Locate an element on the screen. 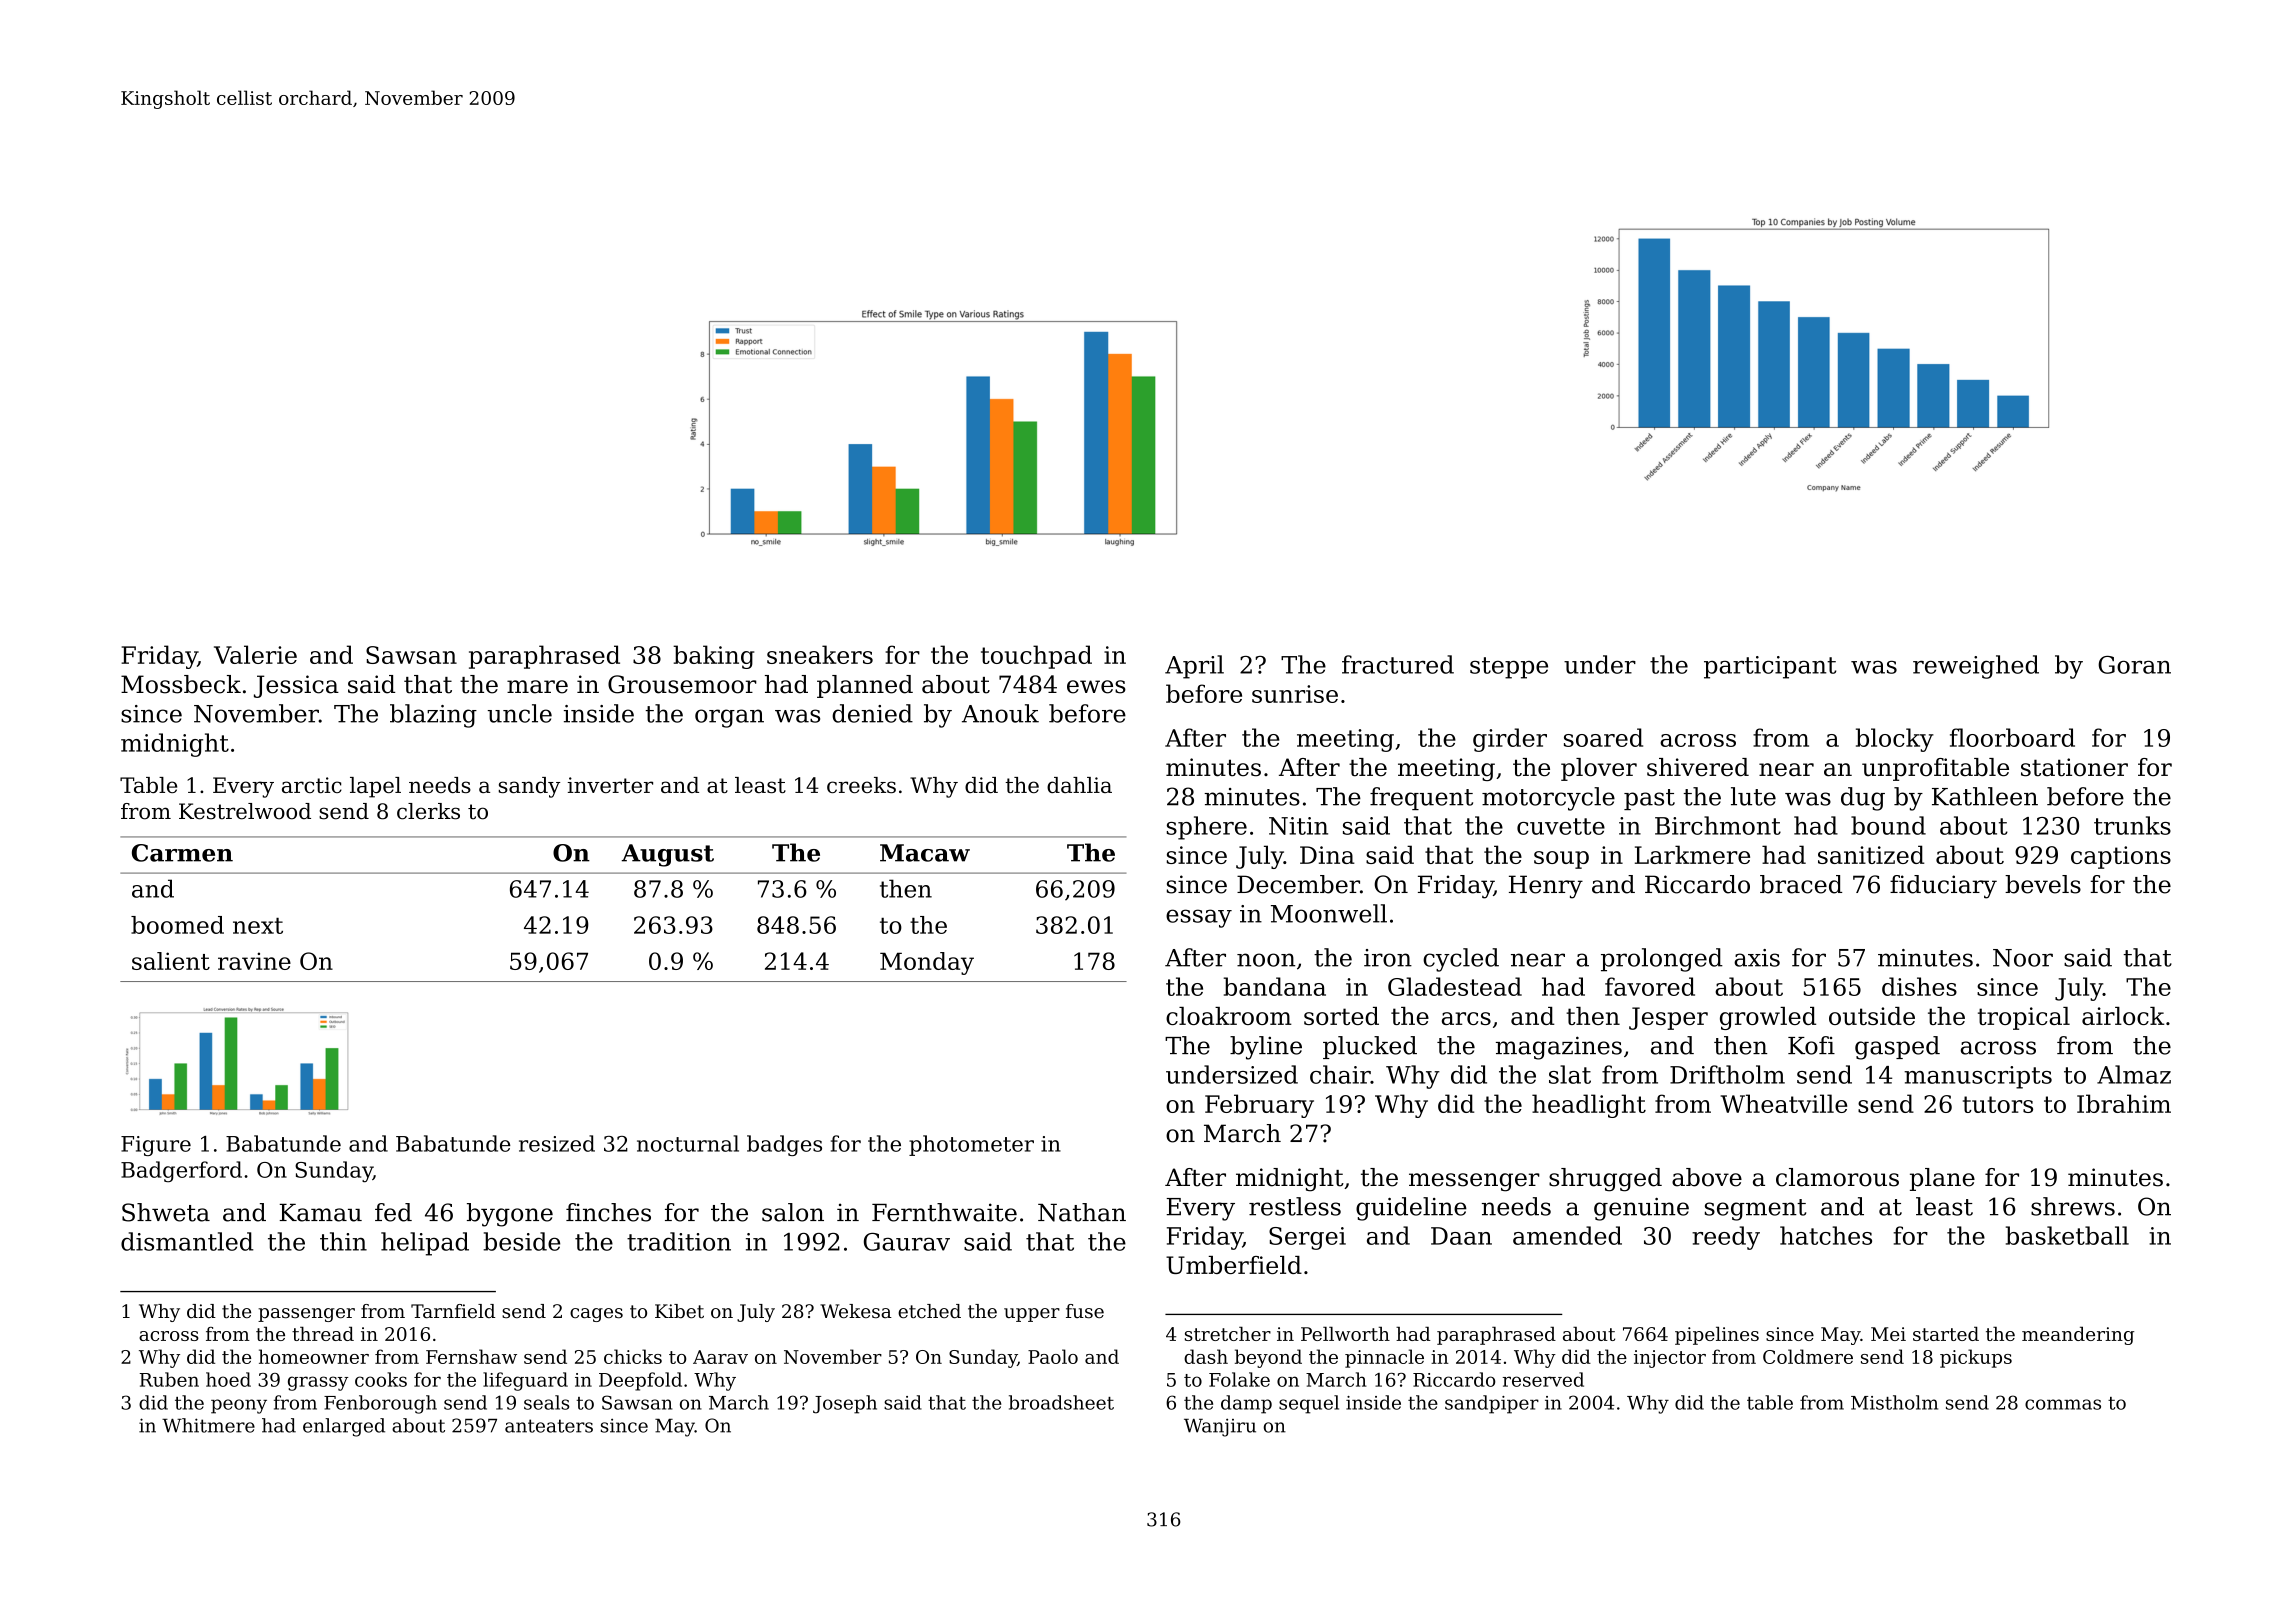 The width and height of the screenshot is (2292, 1620). Shweta is located at coordinates (166, 1212).
